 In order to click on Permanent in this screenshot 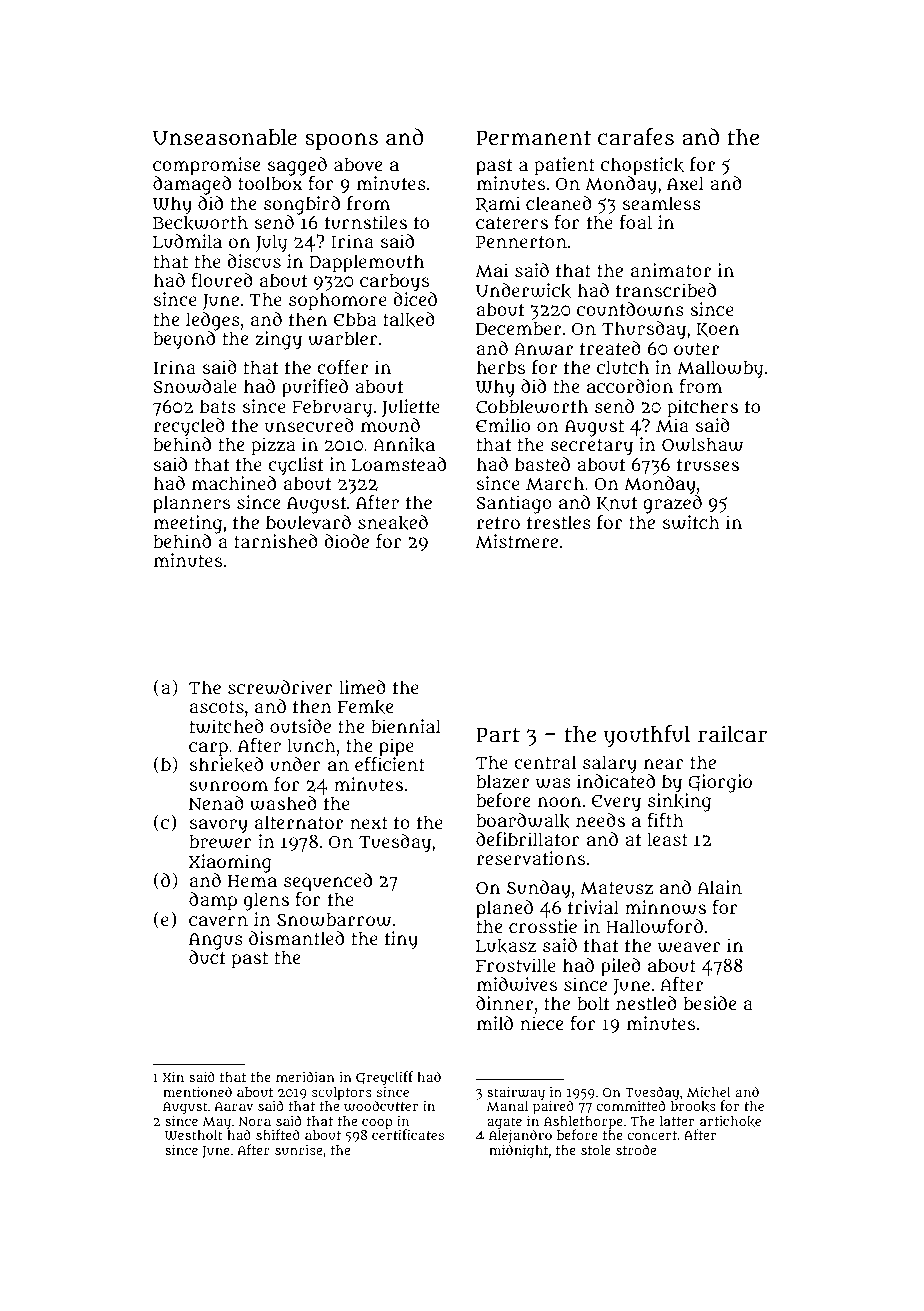, I will do `click(533, 137)`.
